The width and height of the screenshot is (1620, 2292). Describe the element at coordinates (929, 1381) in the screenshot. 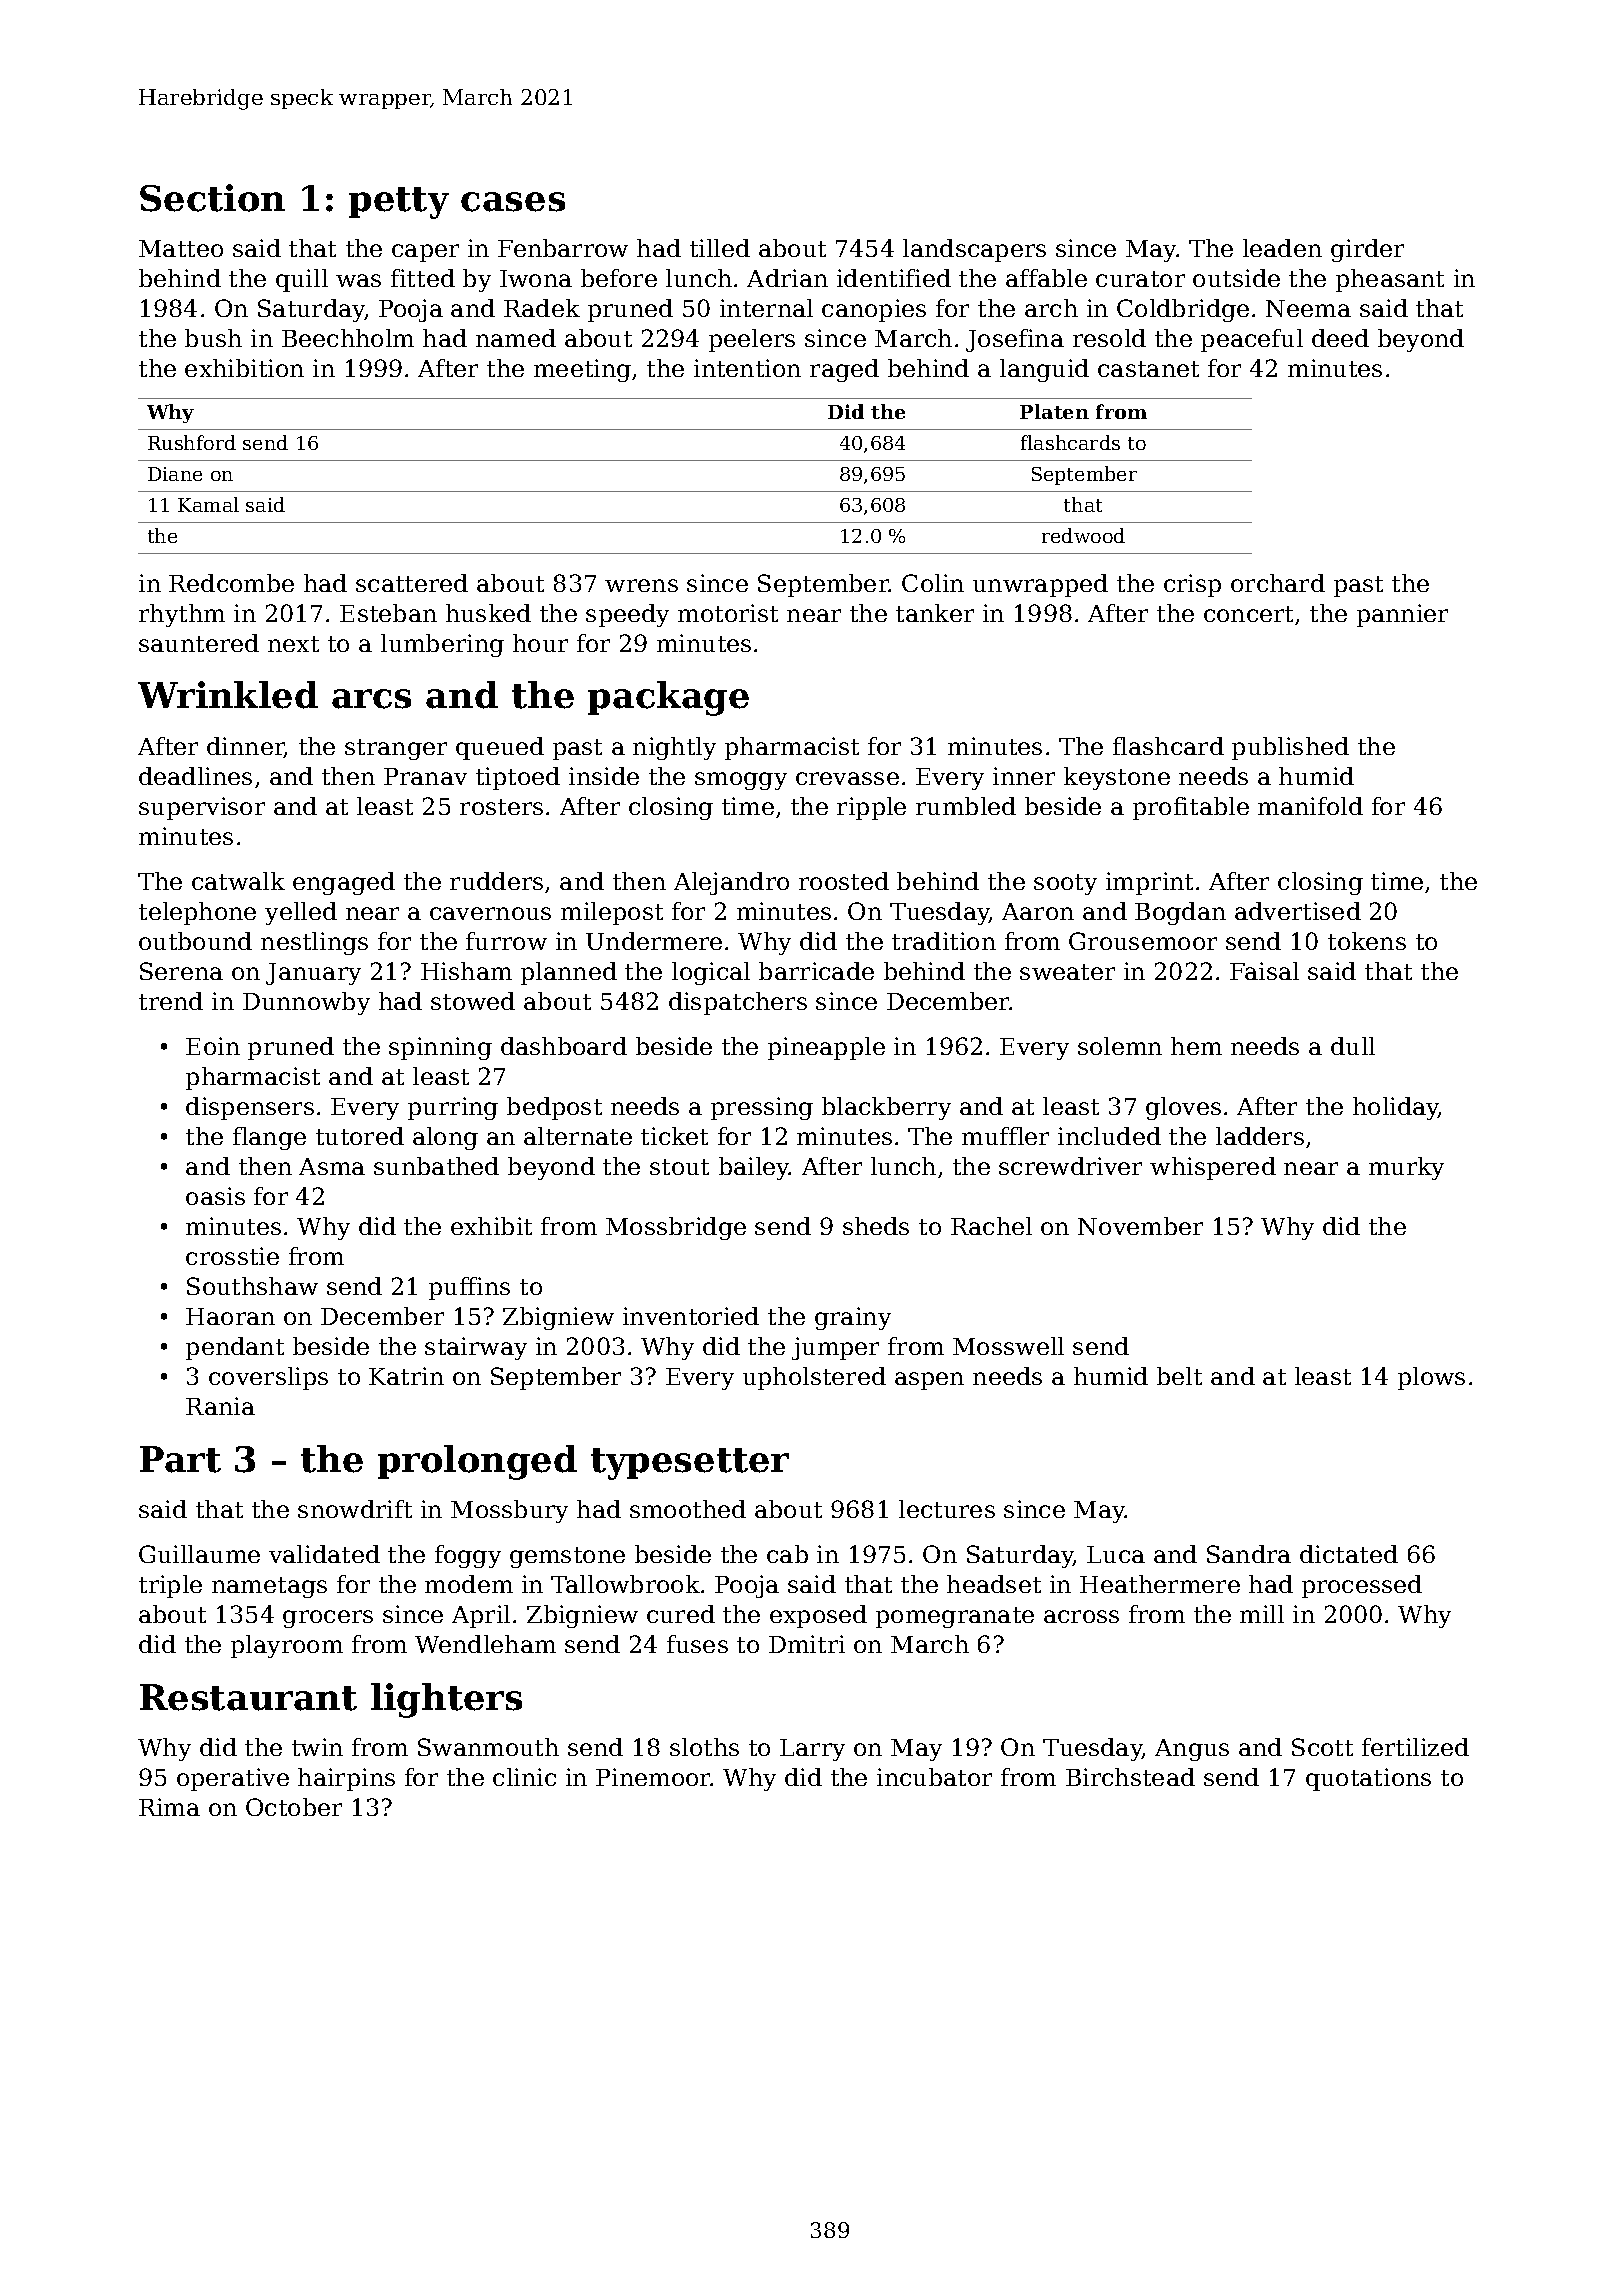

I see `aspen` at that location.
